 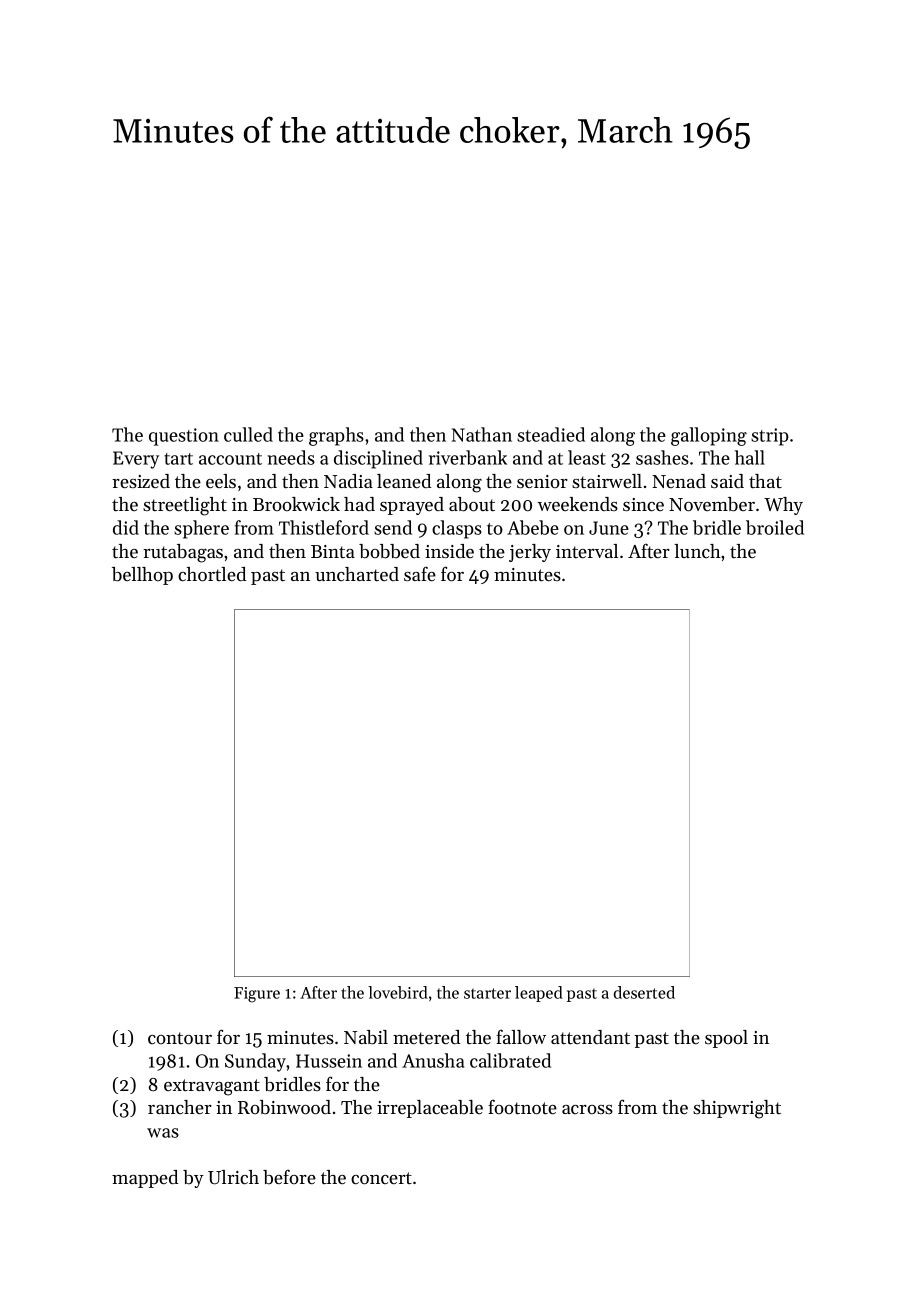 I want to click on jerky, so click(x=530, y=553).
